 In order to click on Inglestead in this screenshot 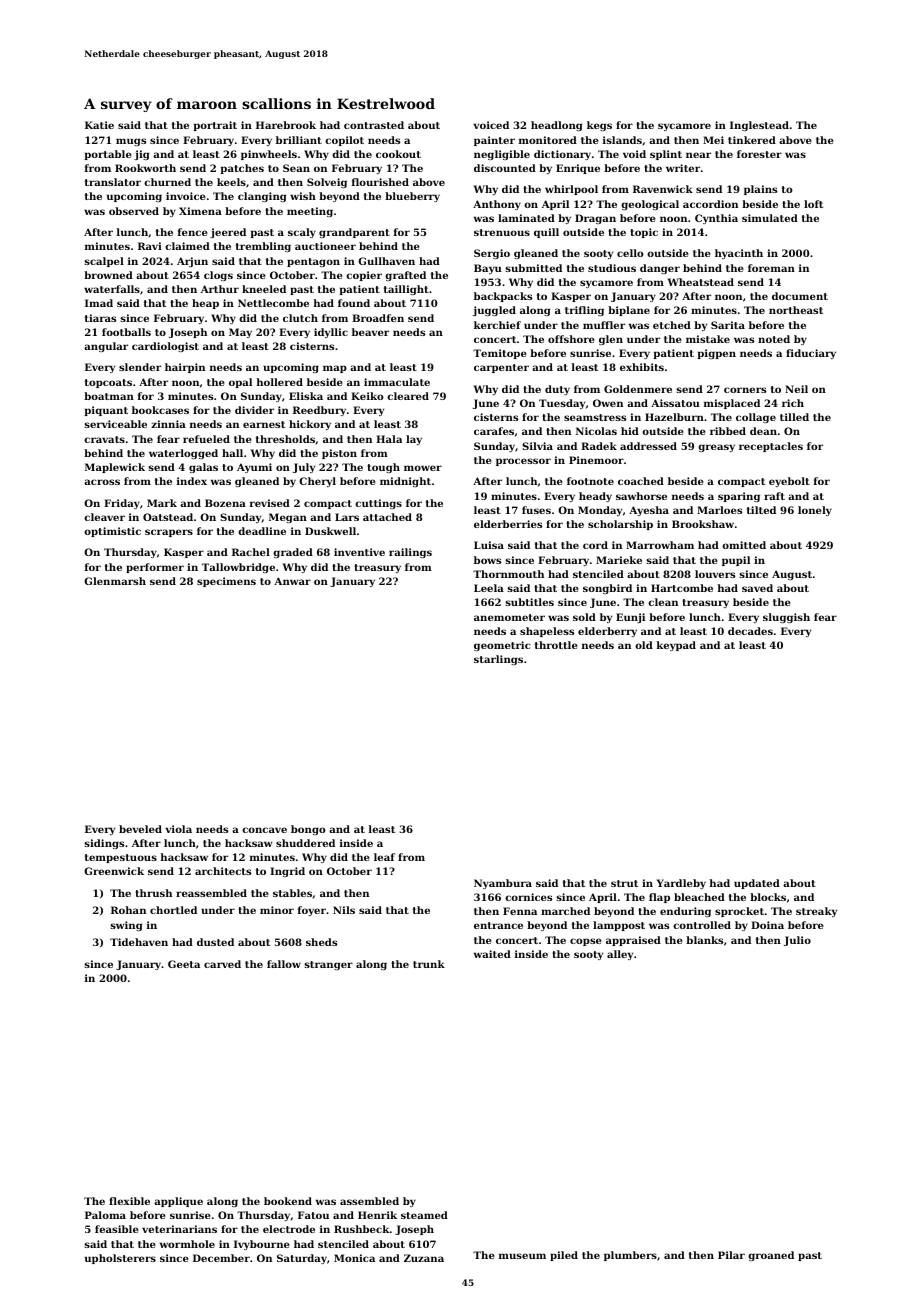, I will do `click(759, 126)`.
